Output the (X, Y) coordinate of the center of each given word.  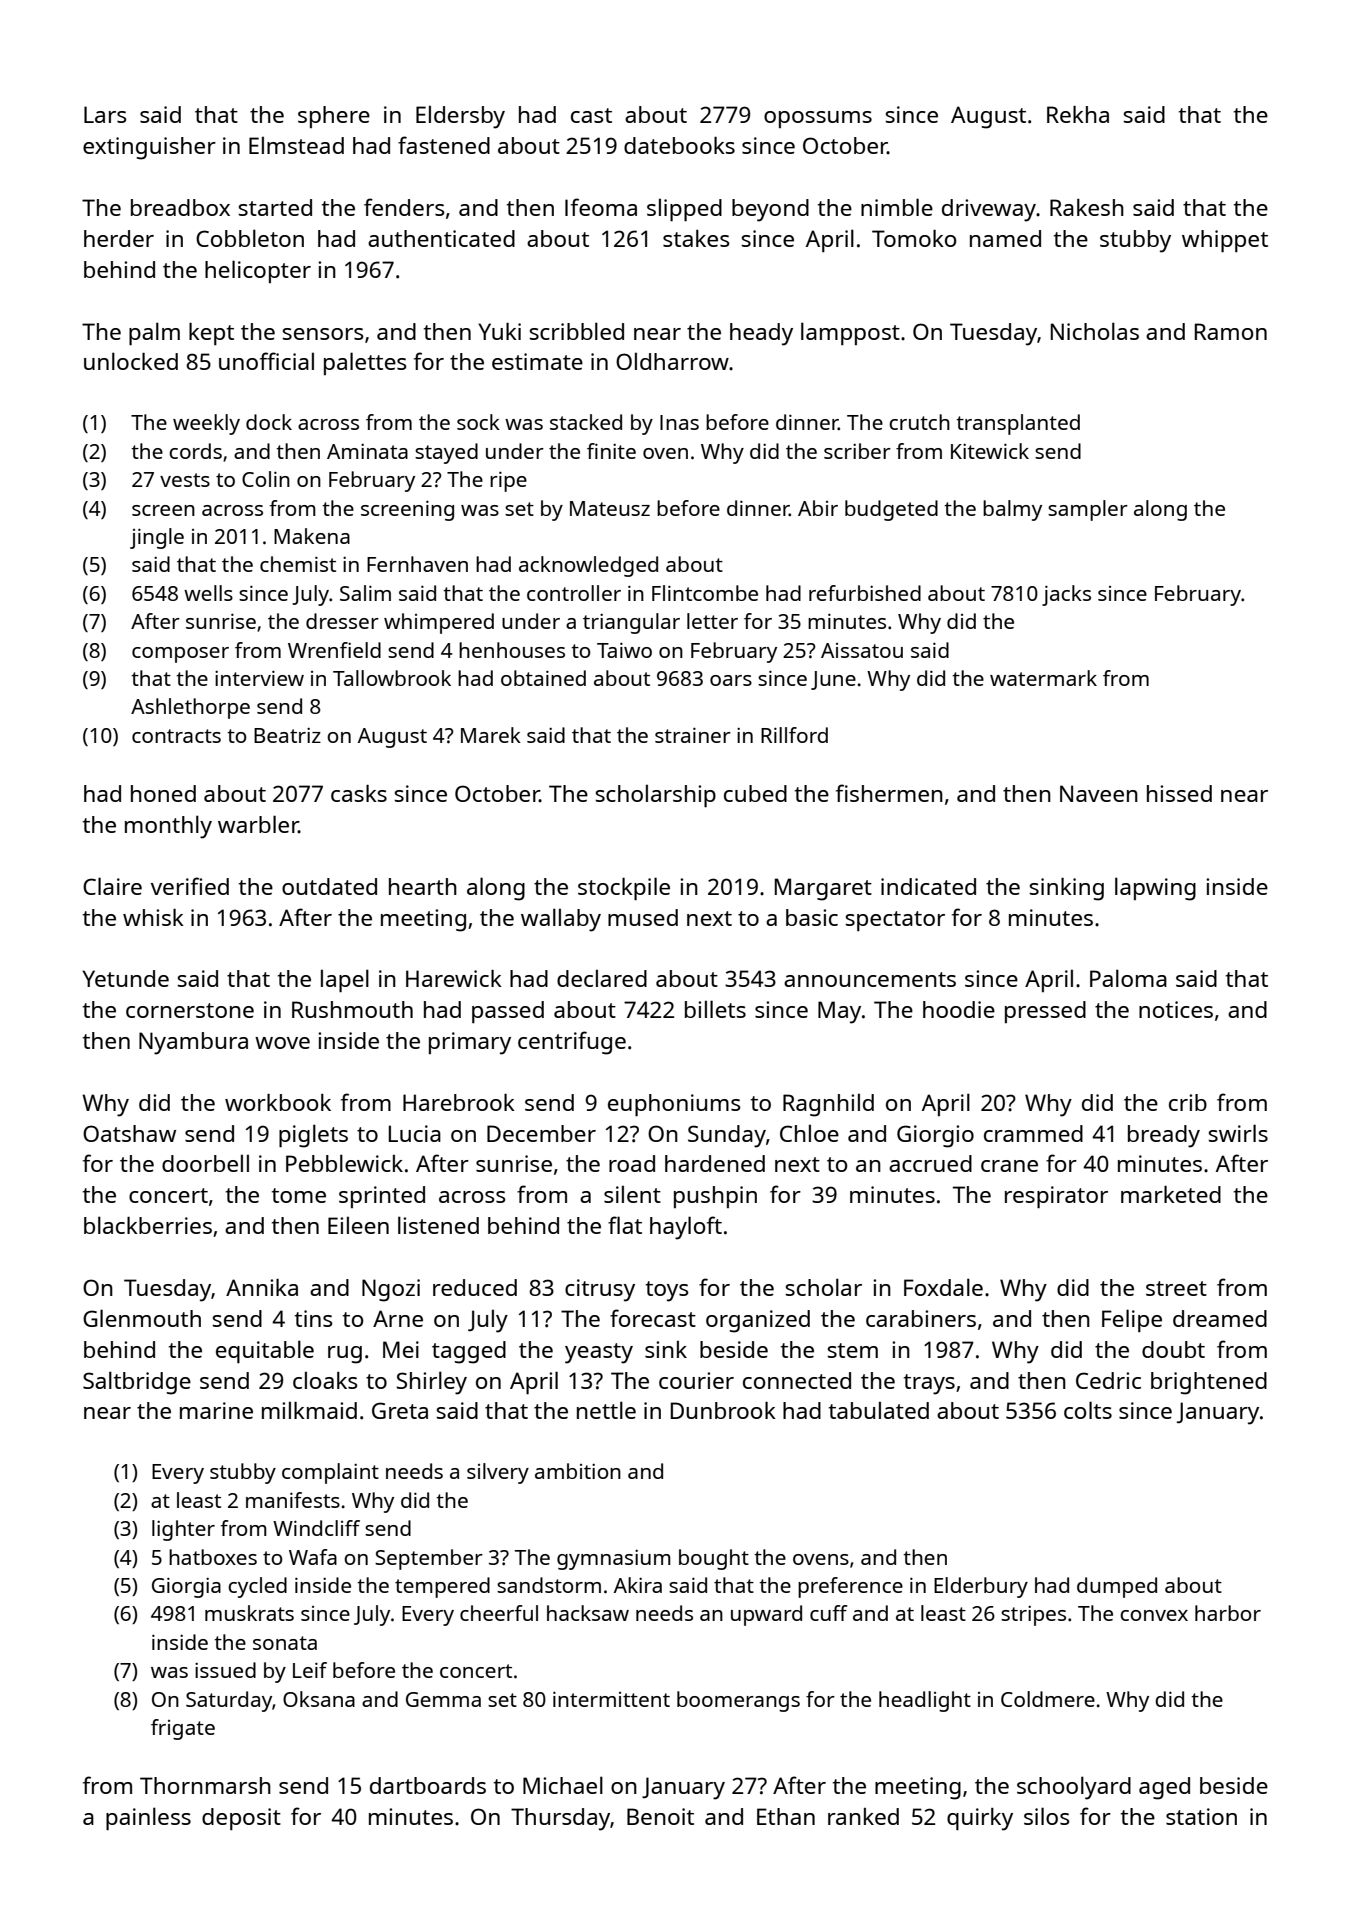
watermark (1043, 678)
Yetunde (125, 978)
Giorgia (186, 1587)
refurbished (865, 593)
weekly (206, 424)
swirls (1238, 1133)
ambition (578, 1471)
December (541, 1133)
